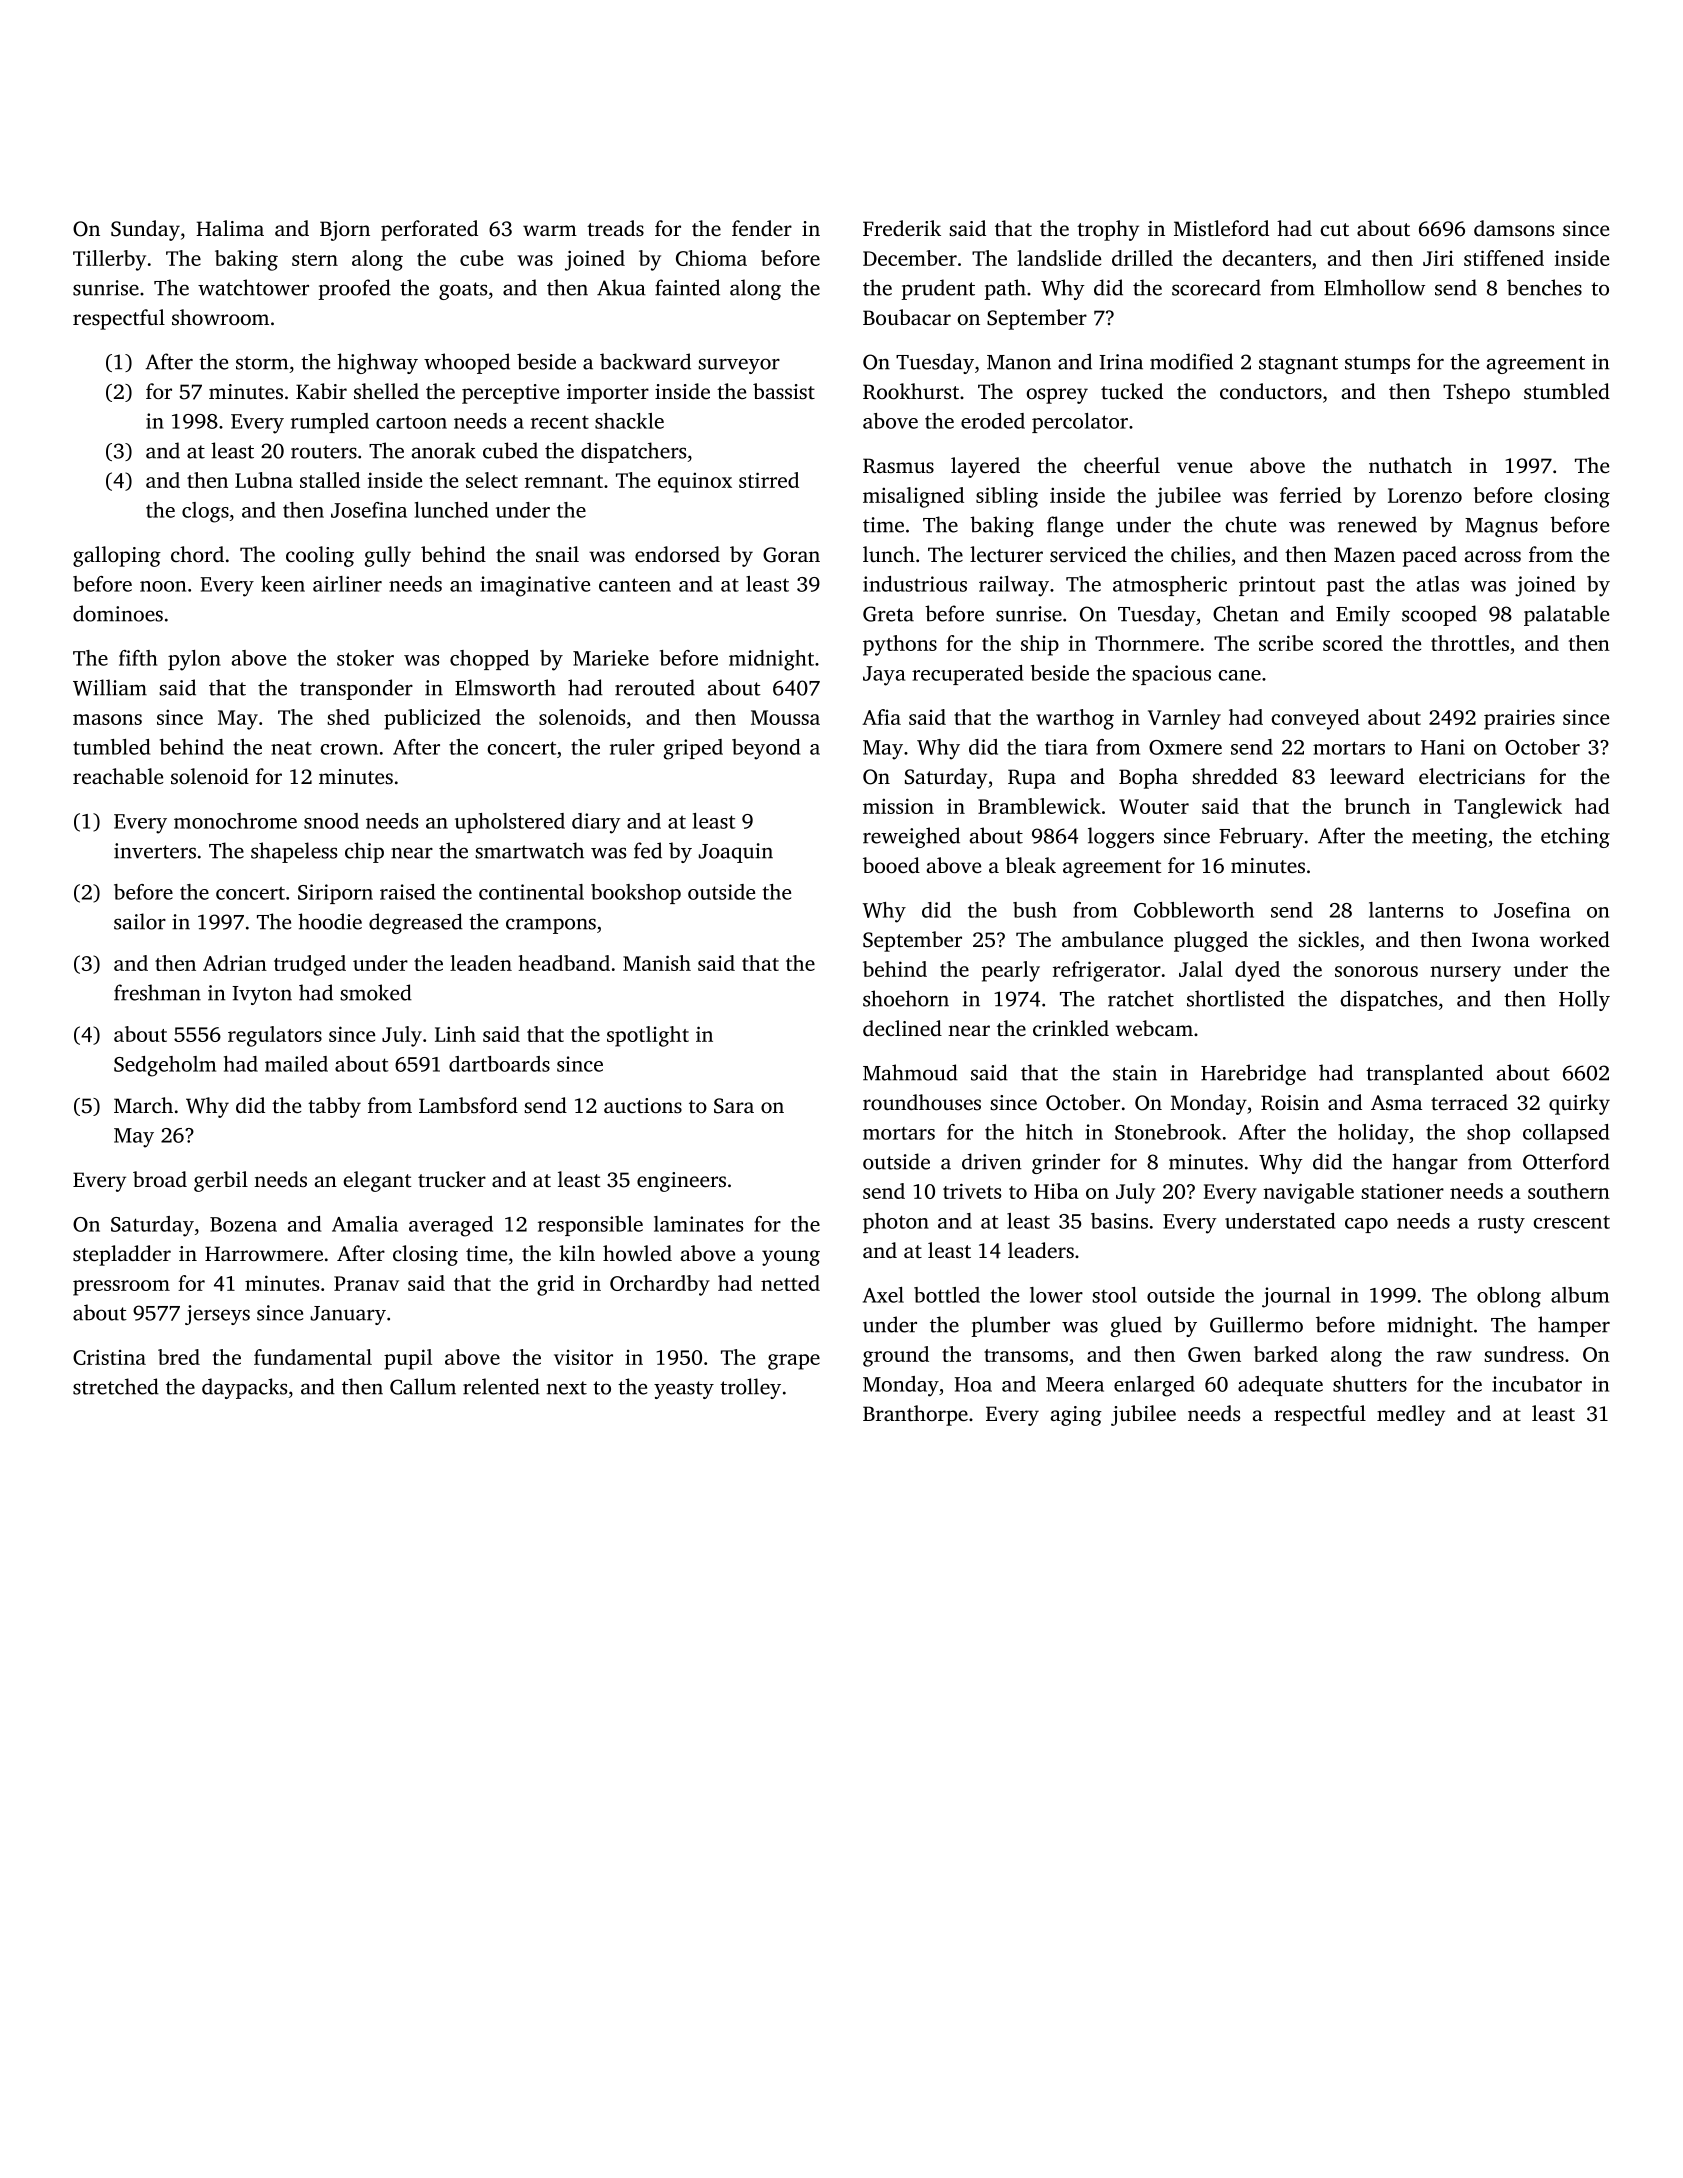 This screenshot has height=2178, width=1683. I want to click on damsons, so click(1514, 228).
